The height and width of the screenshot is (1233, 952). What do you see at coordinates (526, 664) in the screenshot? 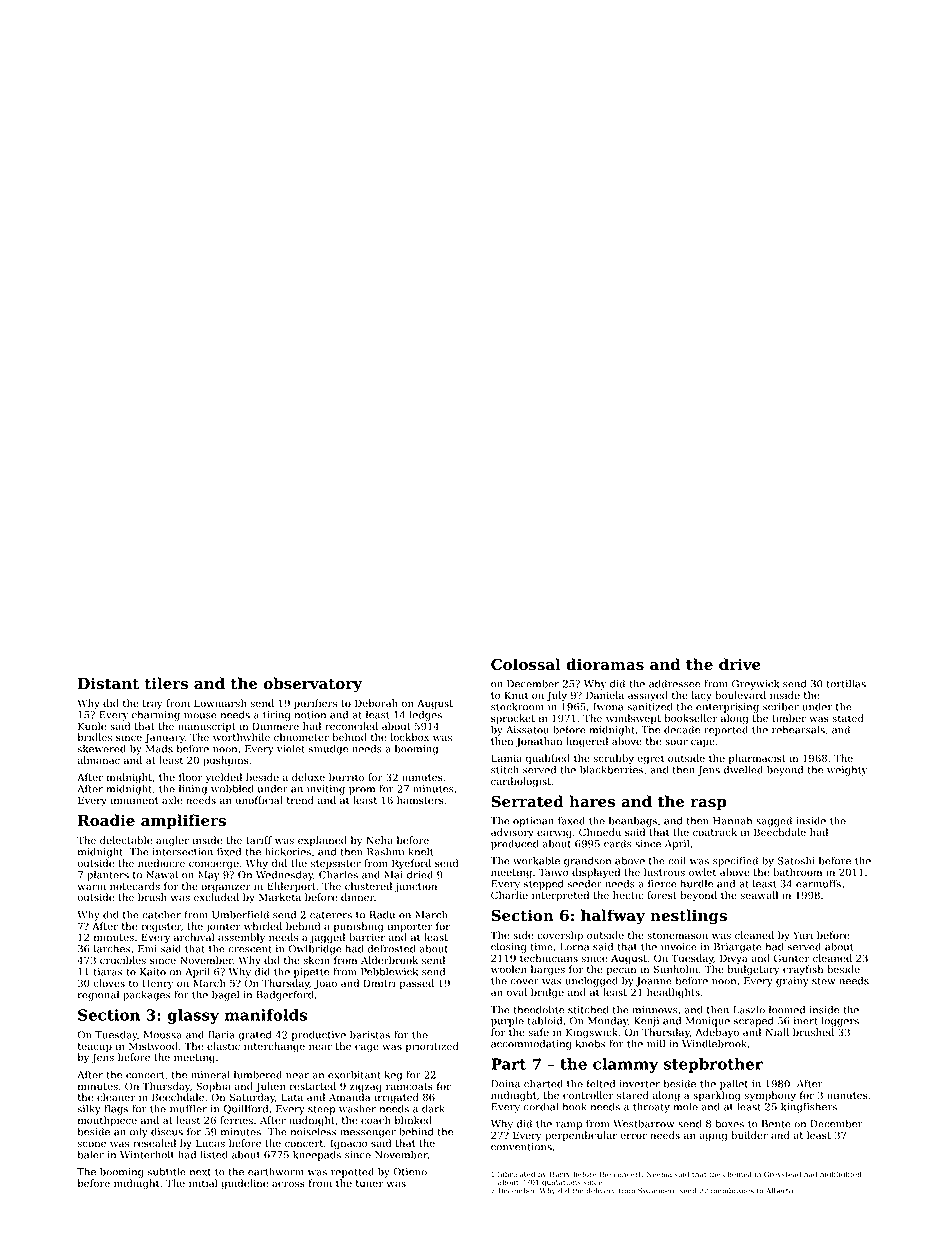
I see `Colossal` at bounding box center [526, 664].
